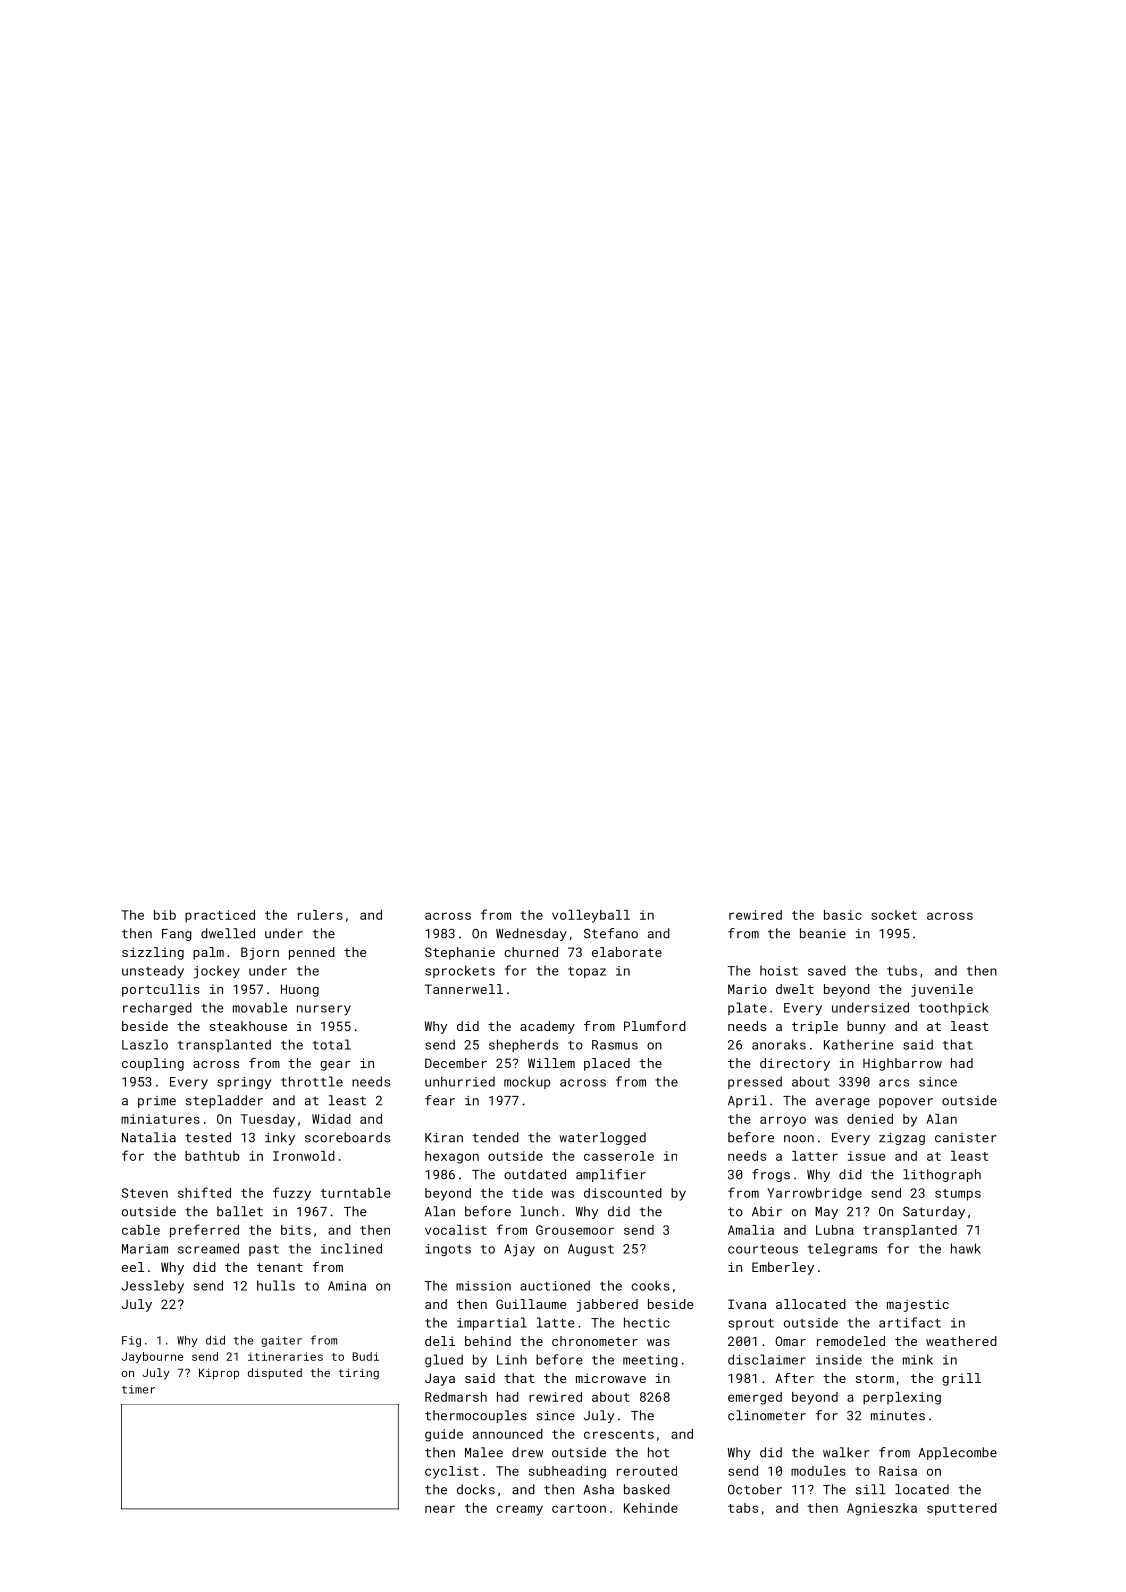  Describe the element at coordinates (519, 1510) in the image. I see `creamy` at that location.
